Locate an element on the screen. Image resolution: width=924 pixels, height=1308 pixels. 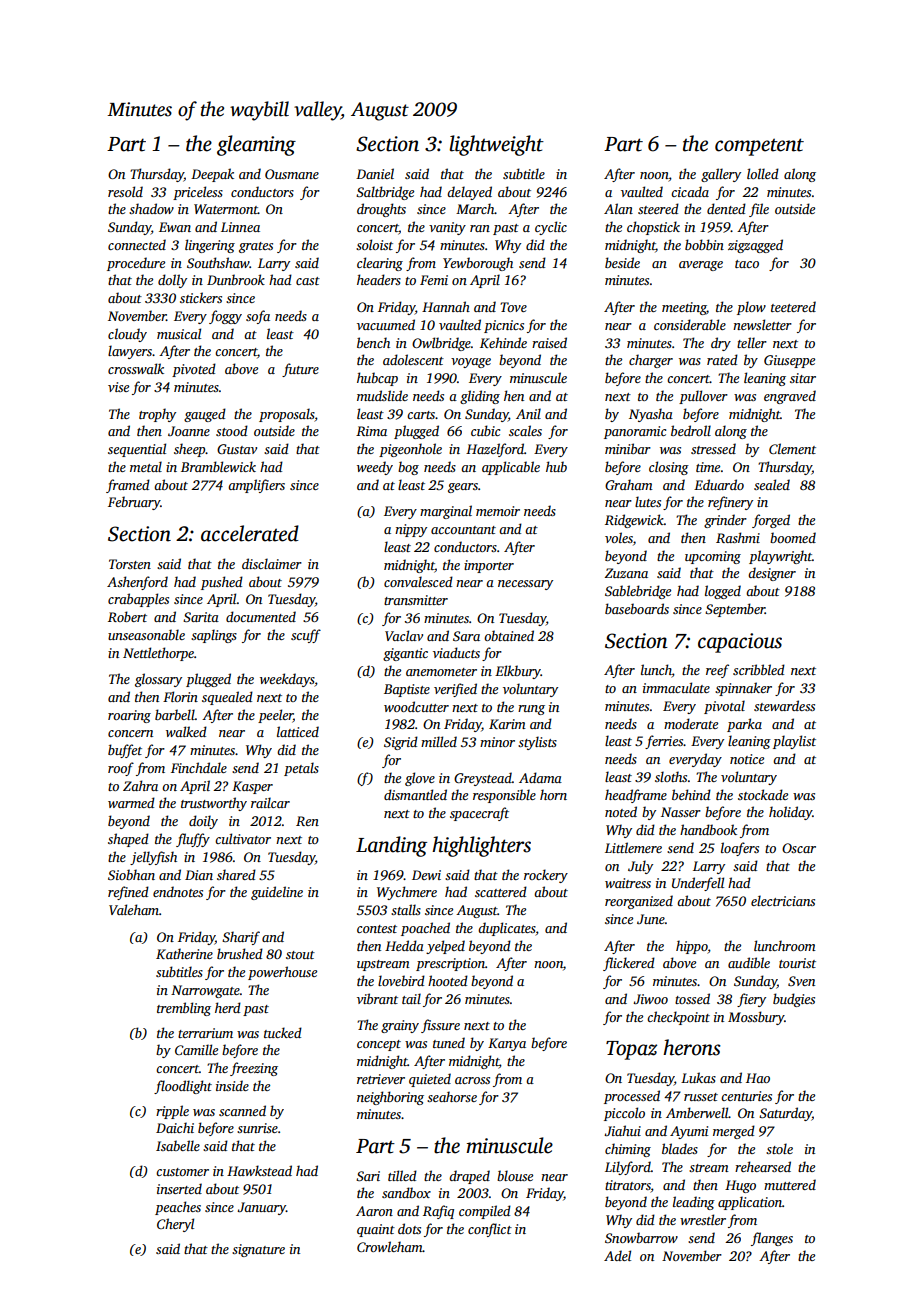
cubic is located at coordinates (485, 430).
